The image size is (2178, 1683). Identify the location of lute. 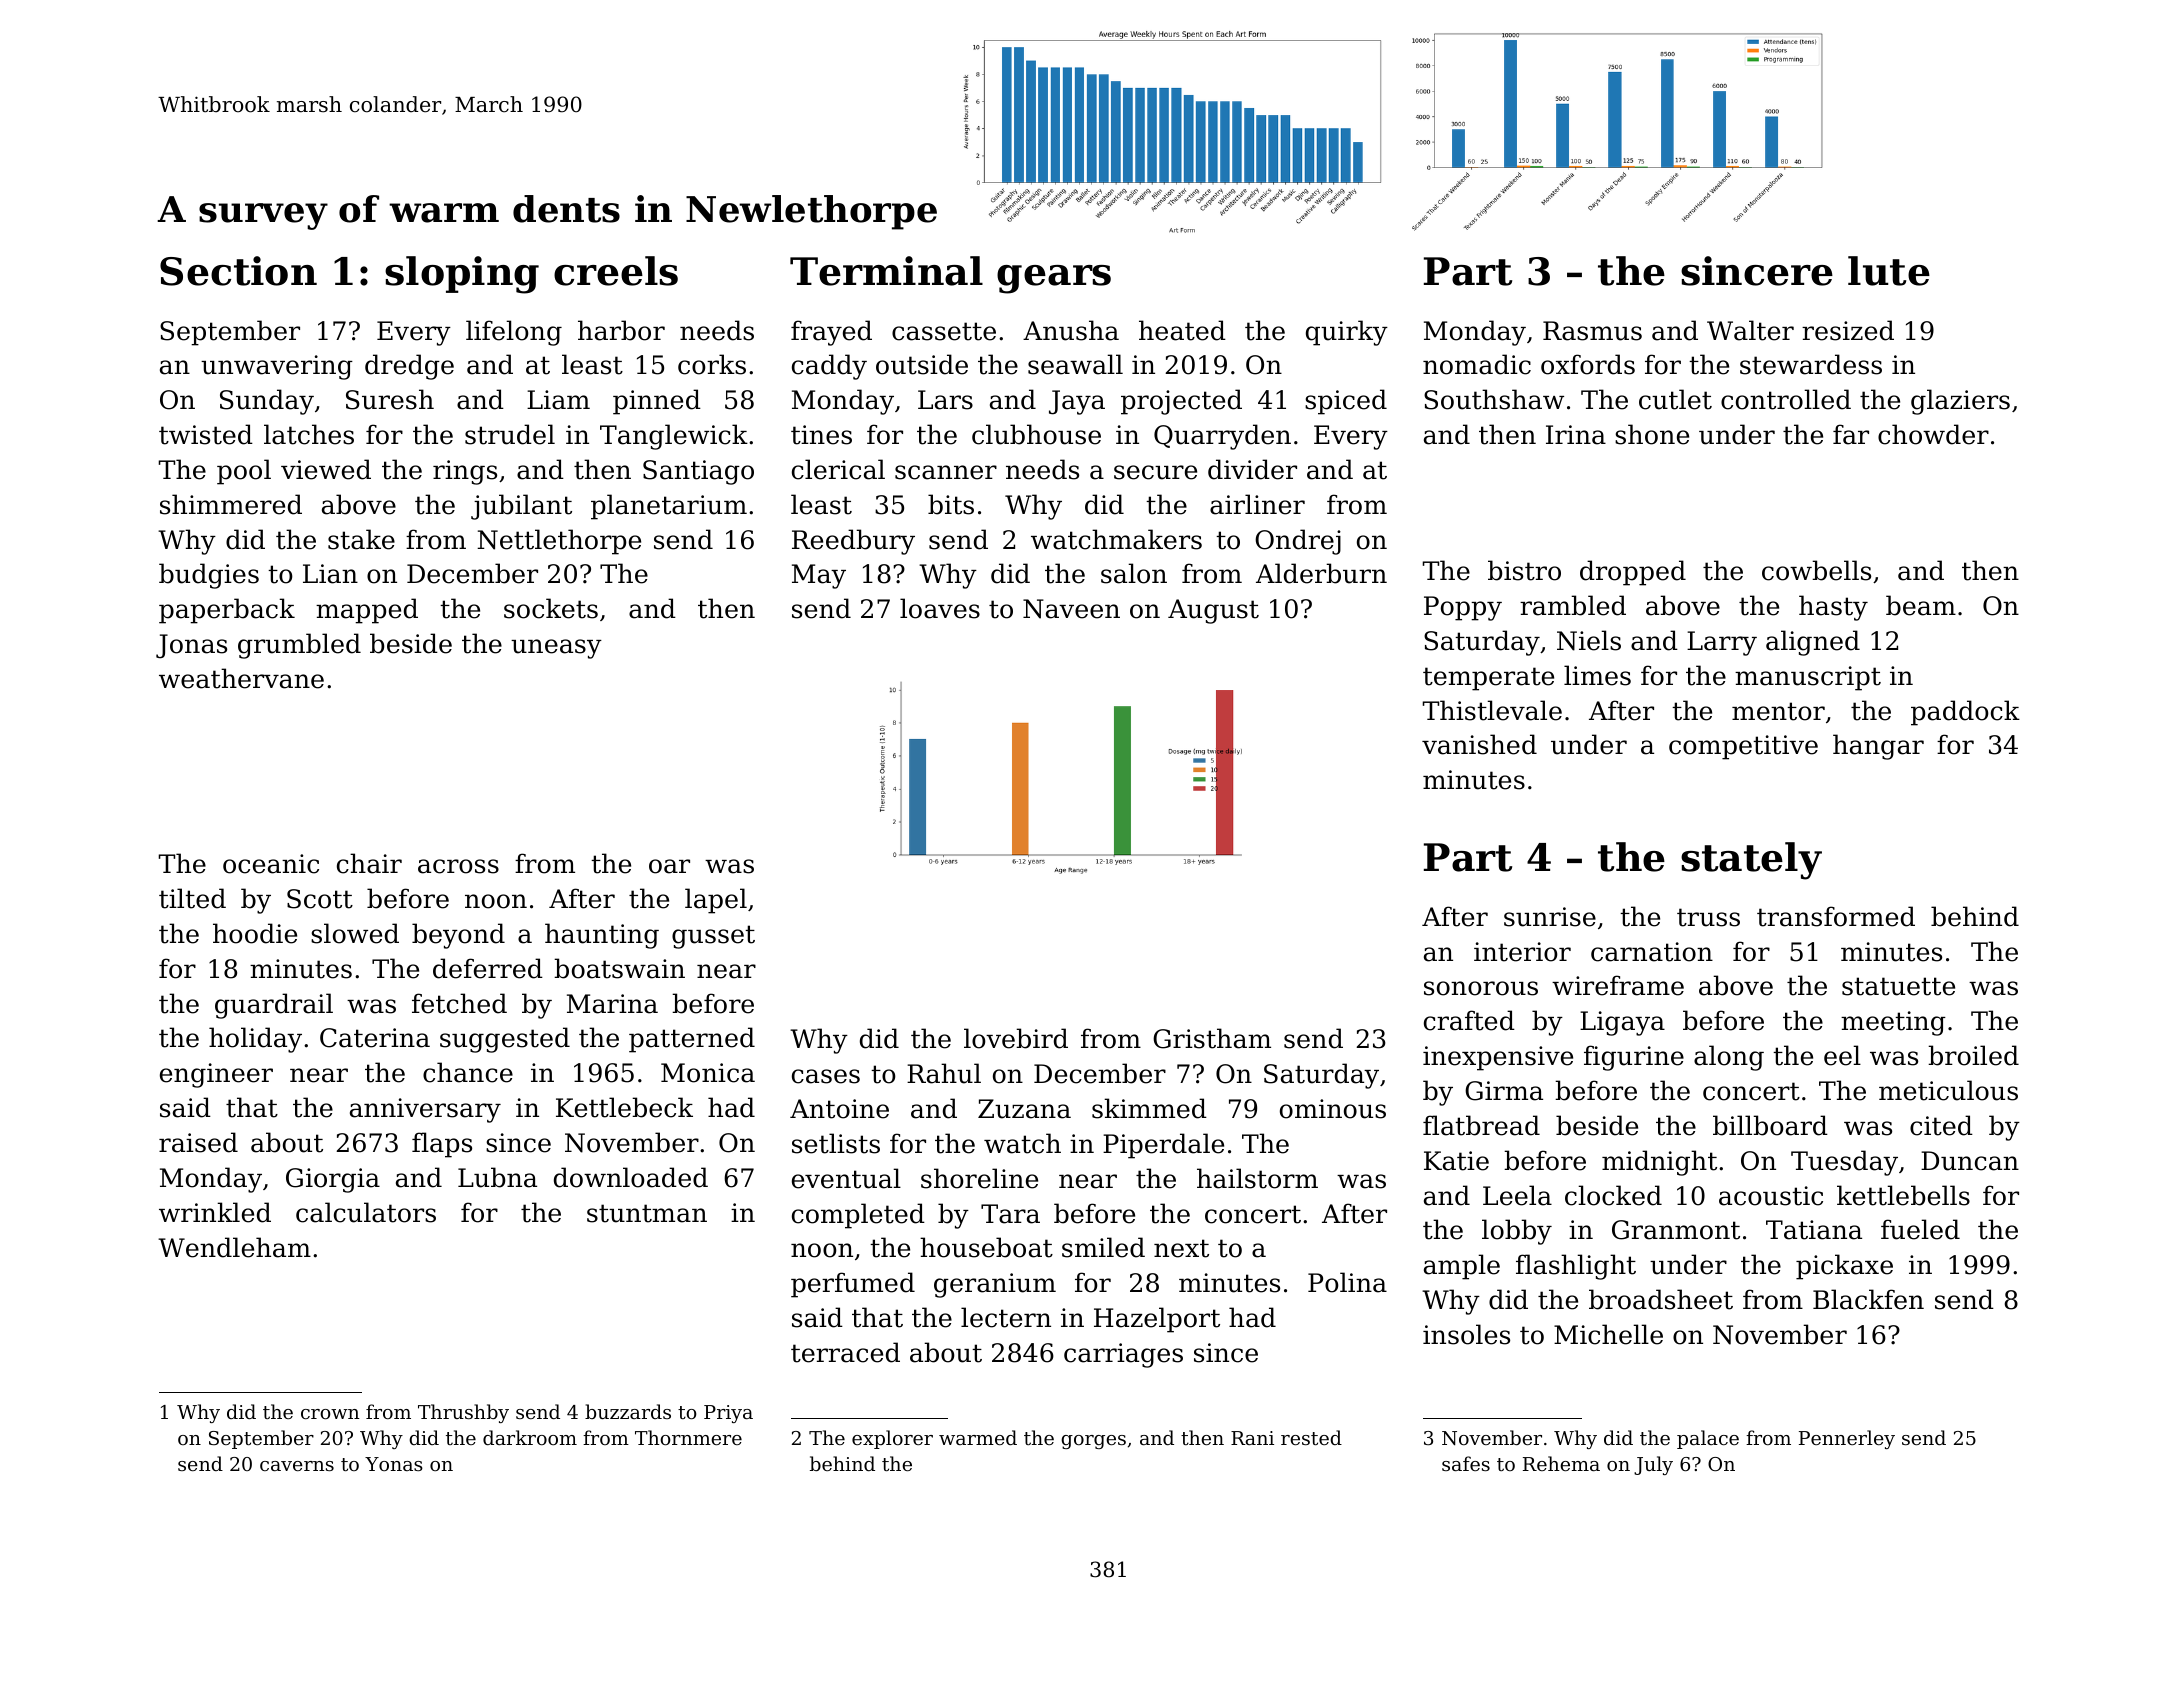
(1889, 271).
